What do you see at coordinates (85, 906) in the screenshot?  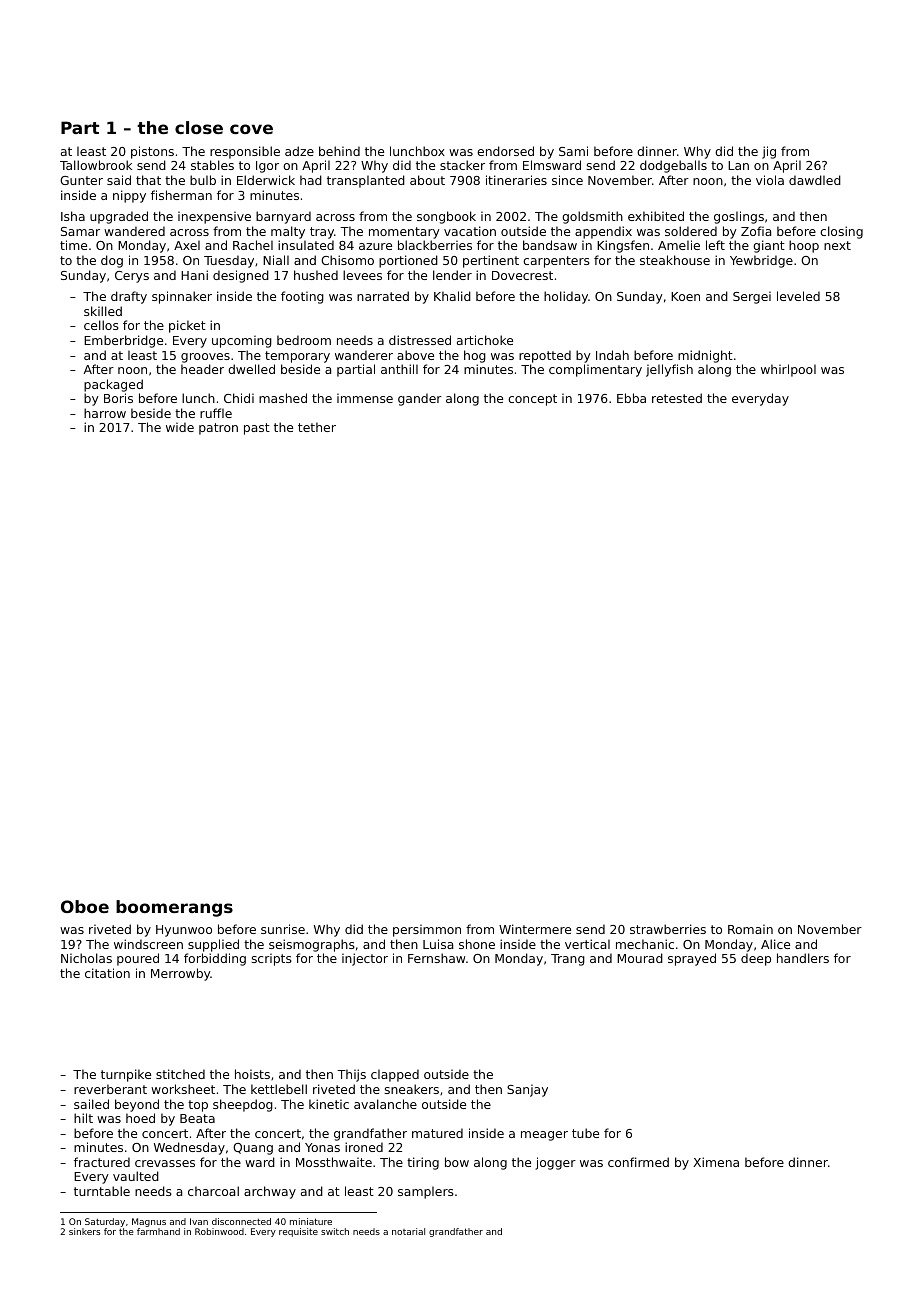 I see `Oboe` at bounding box center [85, 906].
